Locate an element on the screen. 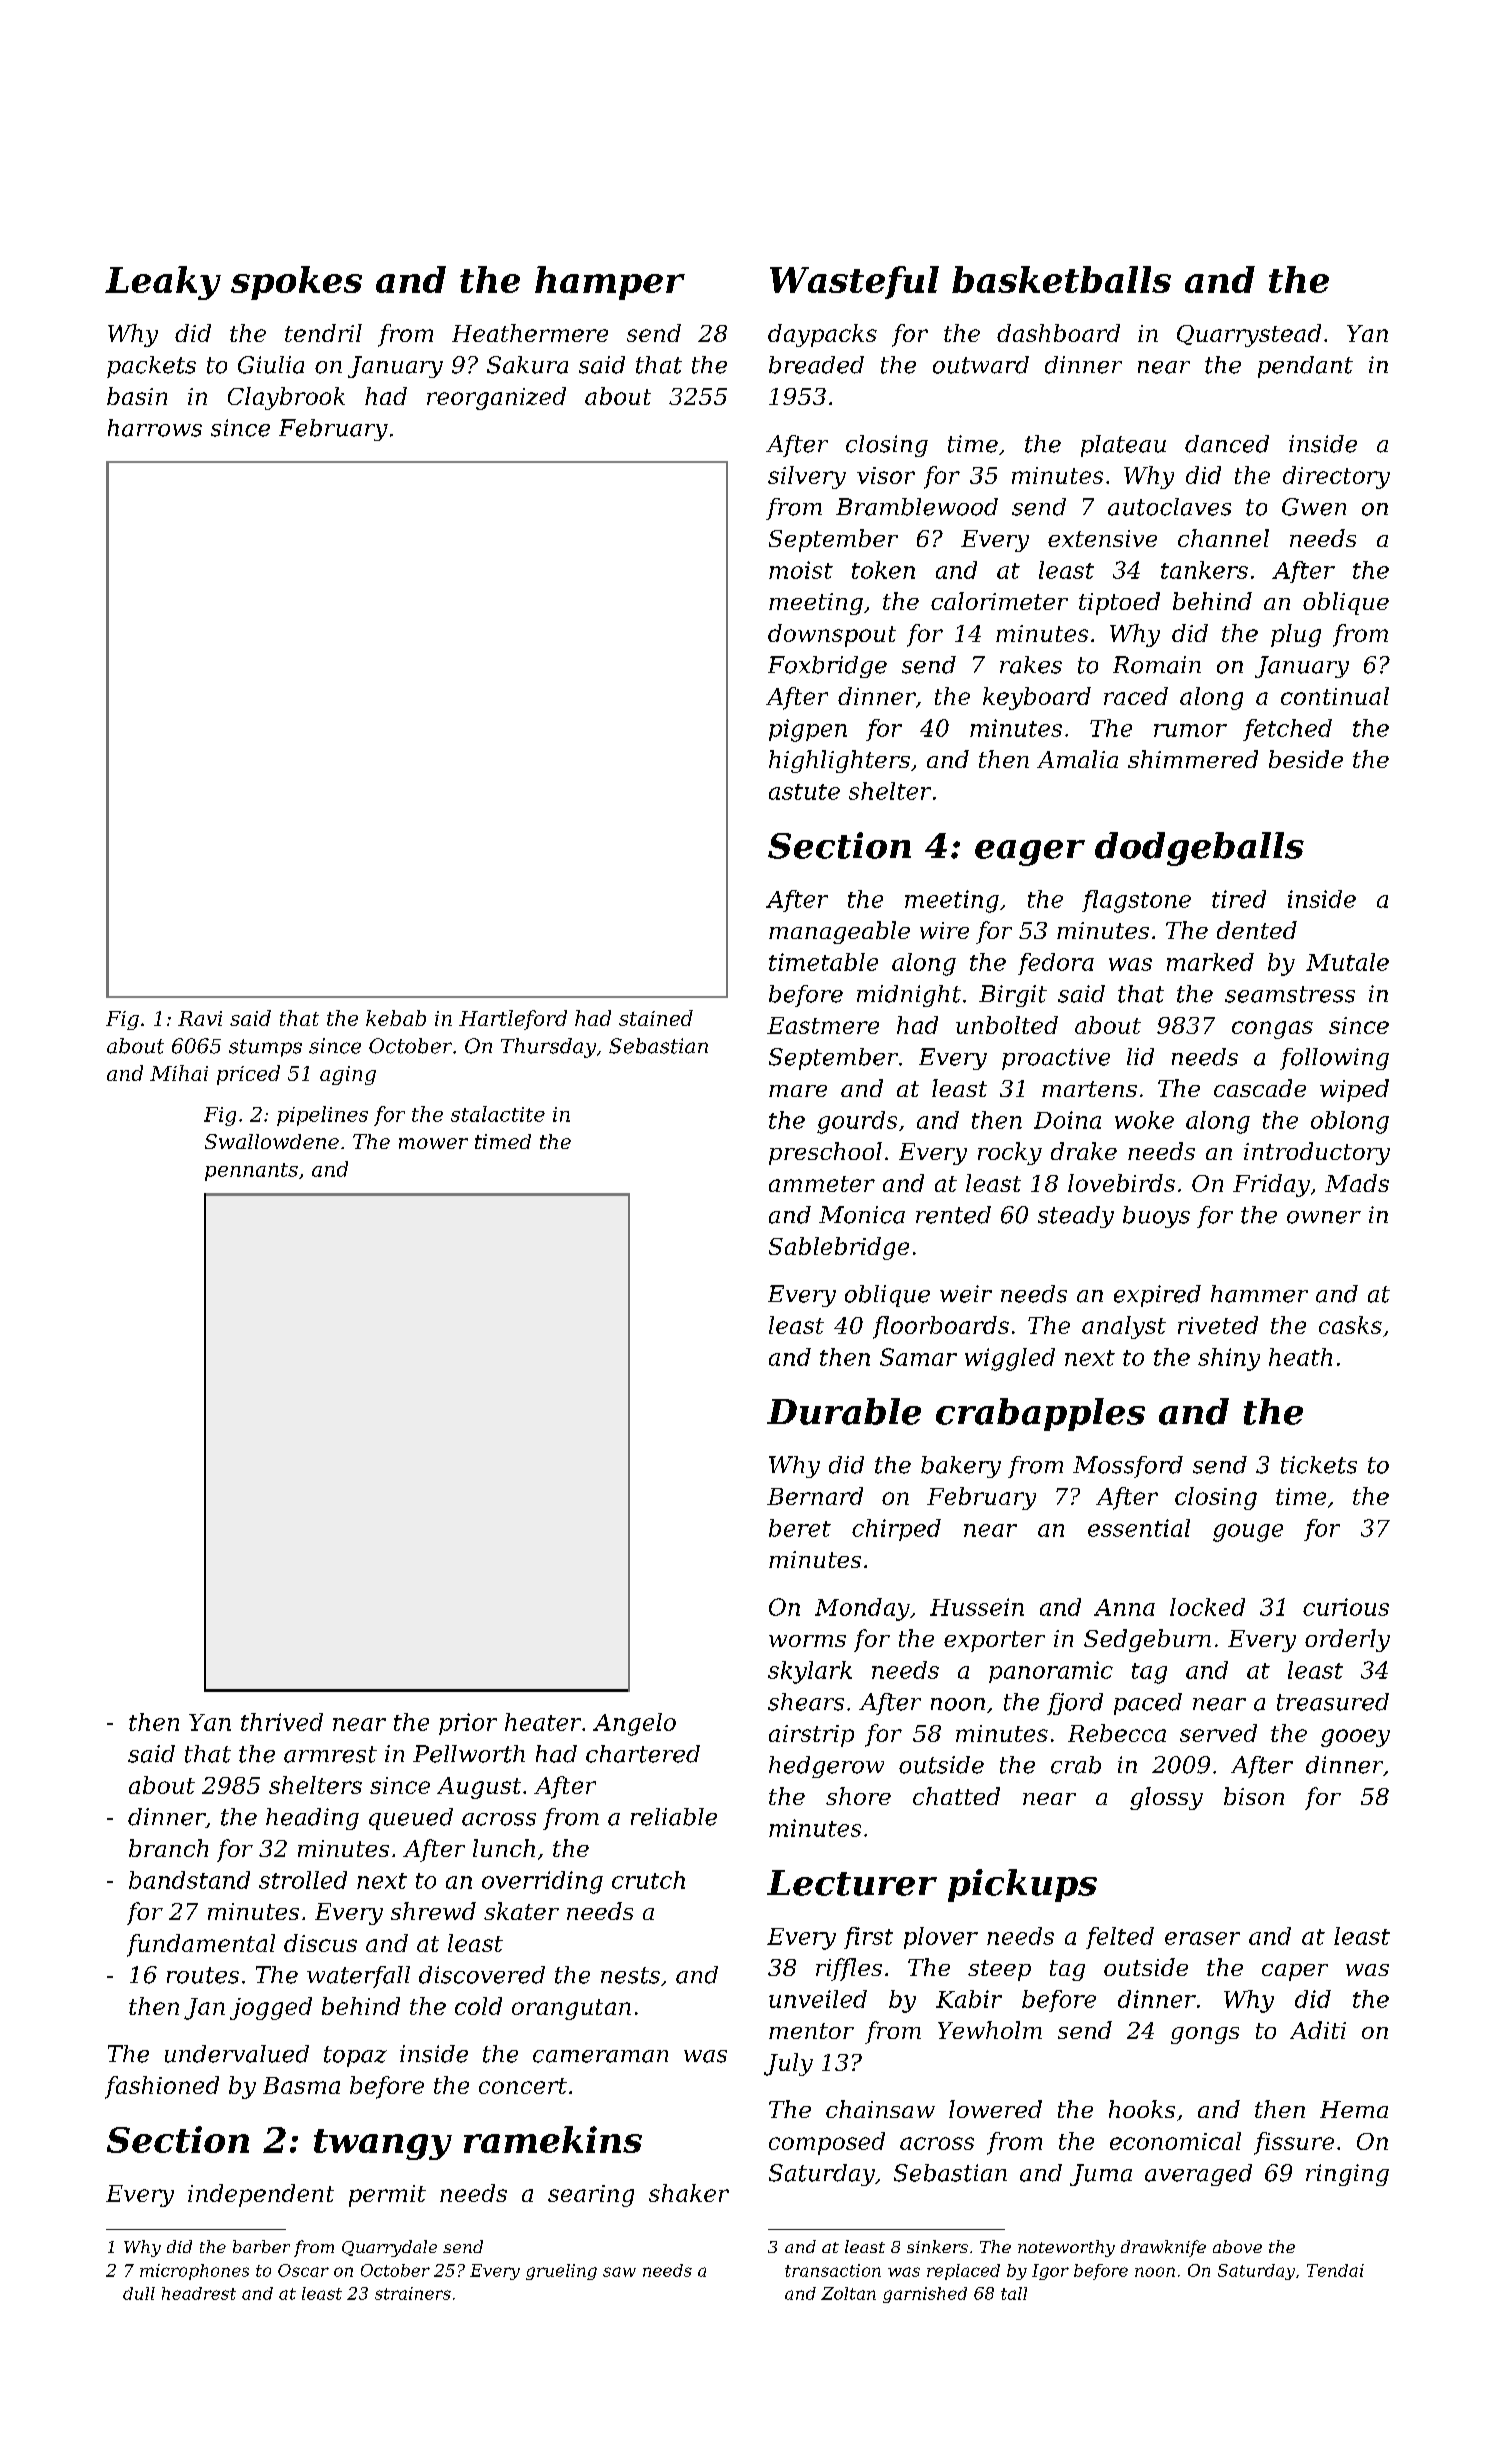 The width and height of the screenshot is (1496, 2464). Doina is located at coordinates (1067, 1120).
